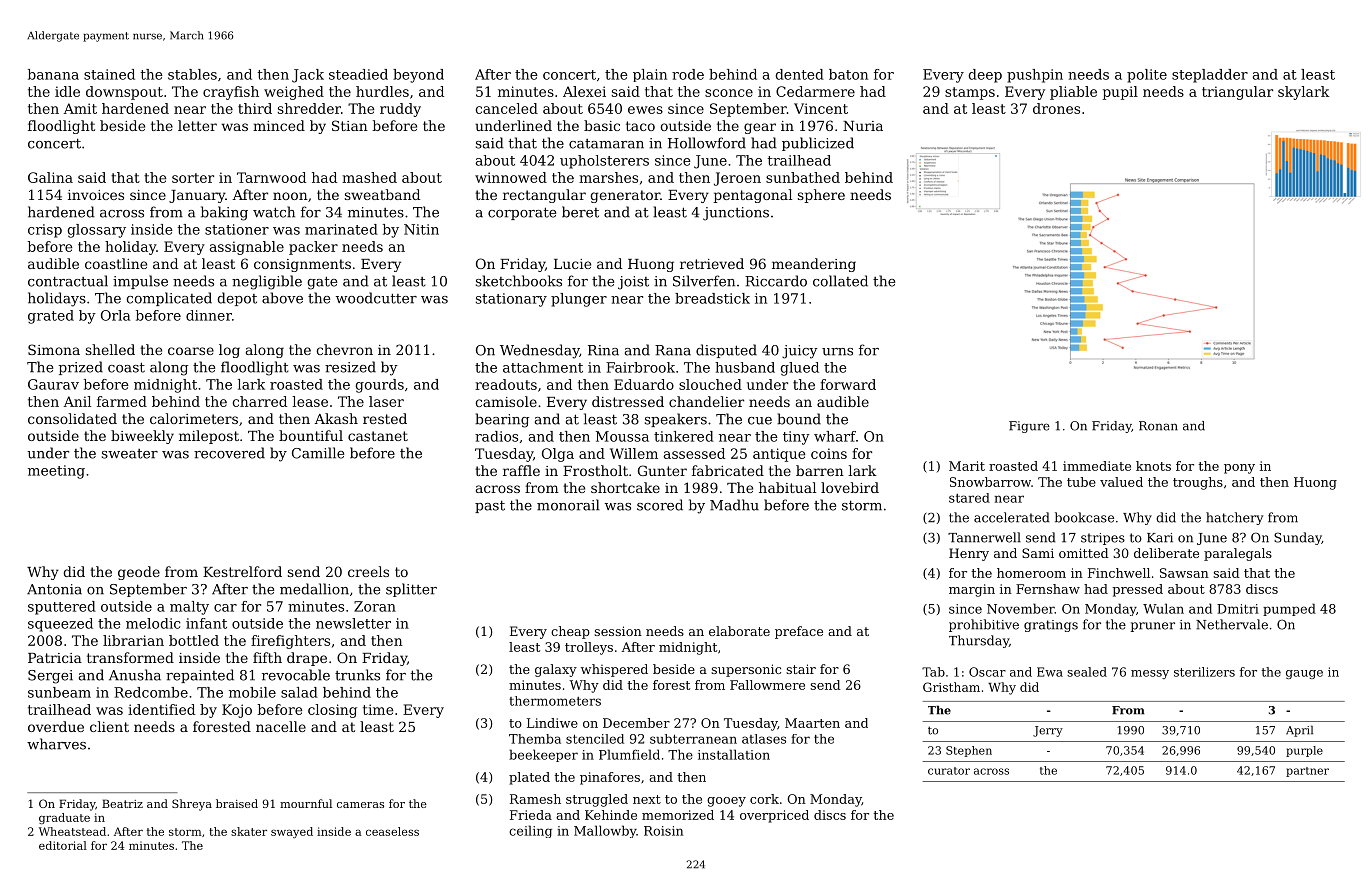  What do you see at coordinates (237, 299) in the image?
I see `depot` at bounding box center [237, 299].
